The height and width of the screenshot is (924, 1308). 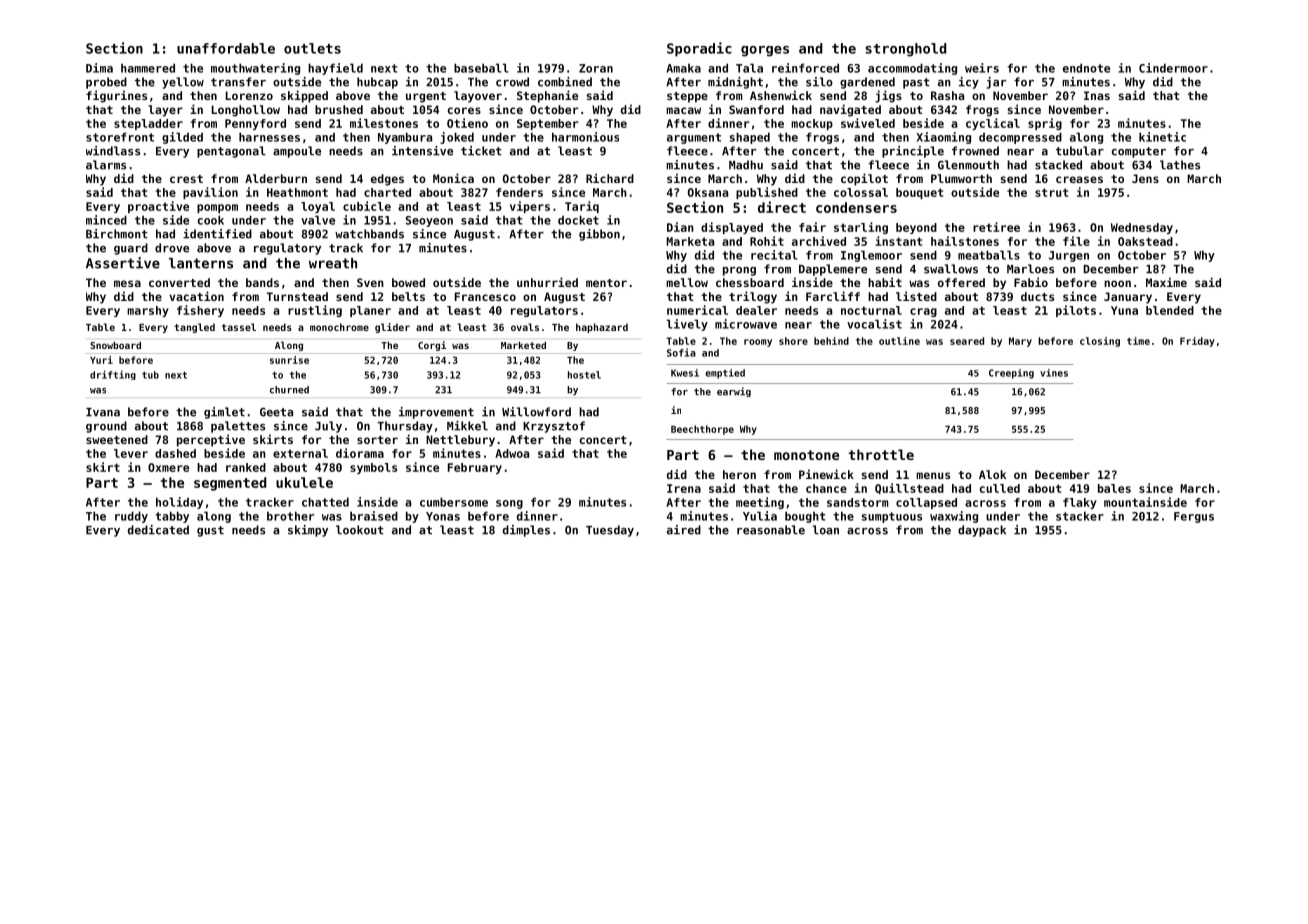 I want to click on edges, so click(x=387, y=180).
